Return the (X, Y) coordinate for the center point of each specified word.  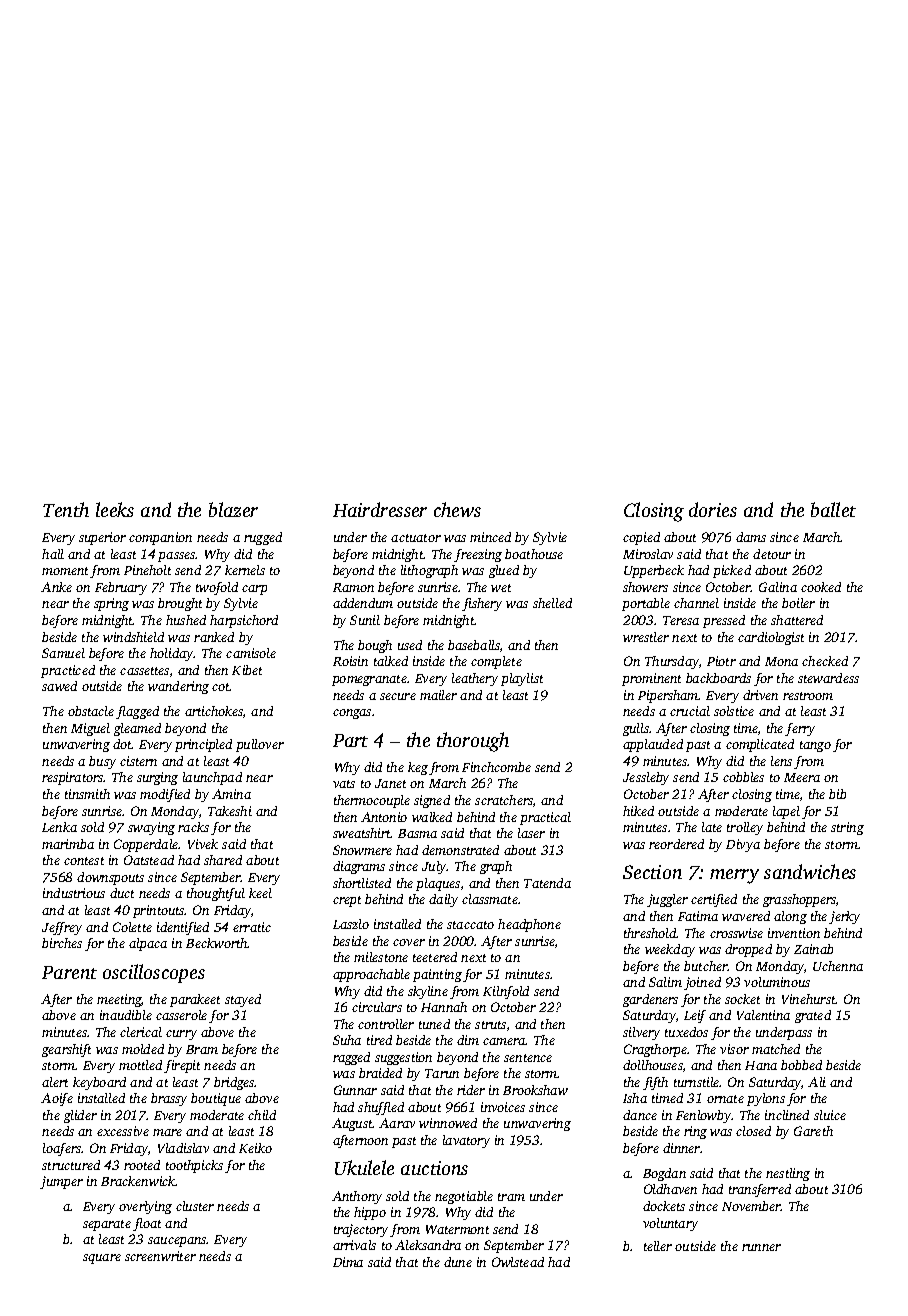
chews (457, 509)
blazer (233, 509)
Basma (417, 833)
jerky (844, 917)
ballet (833, 509)
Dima (348, 1262)
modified (165, 795)
